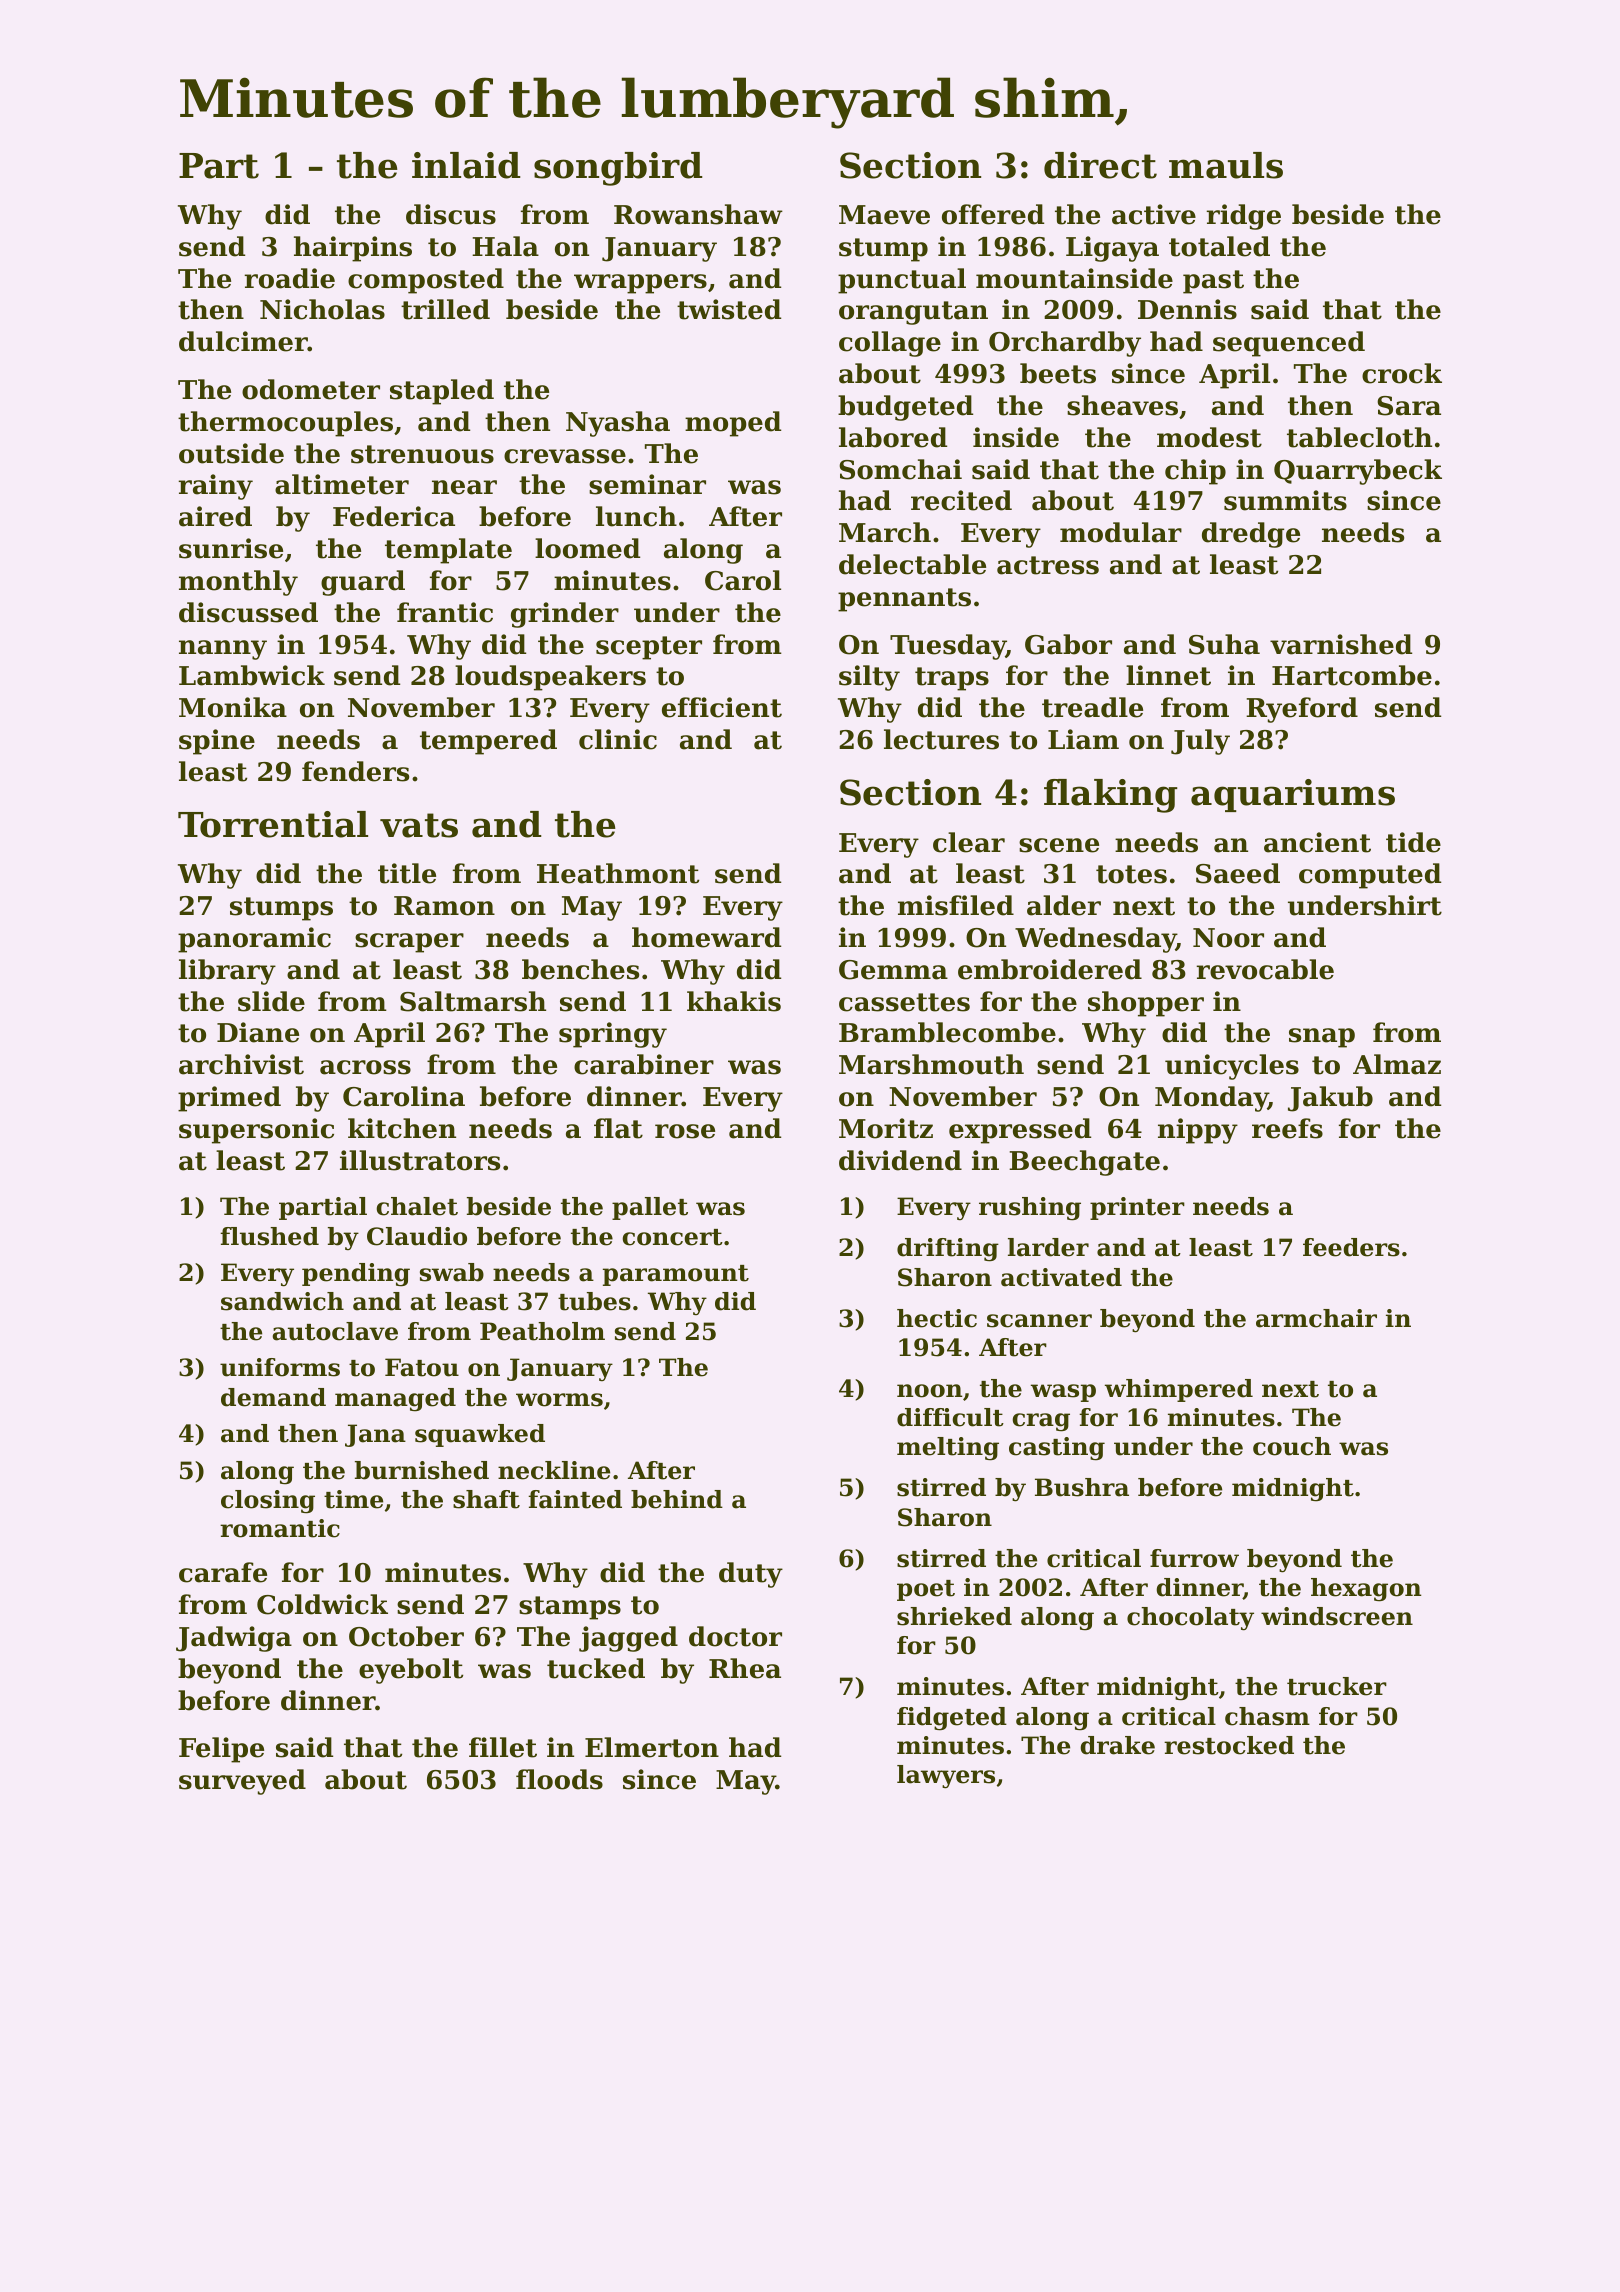 This screenshot has width=1620, height=2292. Describe the element at coordinates (1341, 644) in the screenshot. I see `varnished` at that location.
